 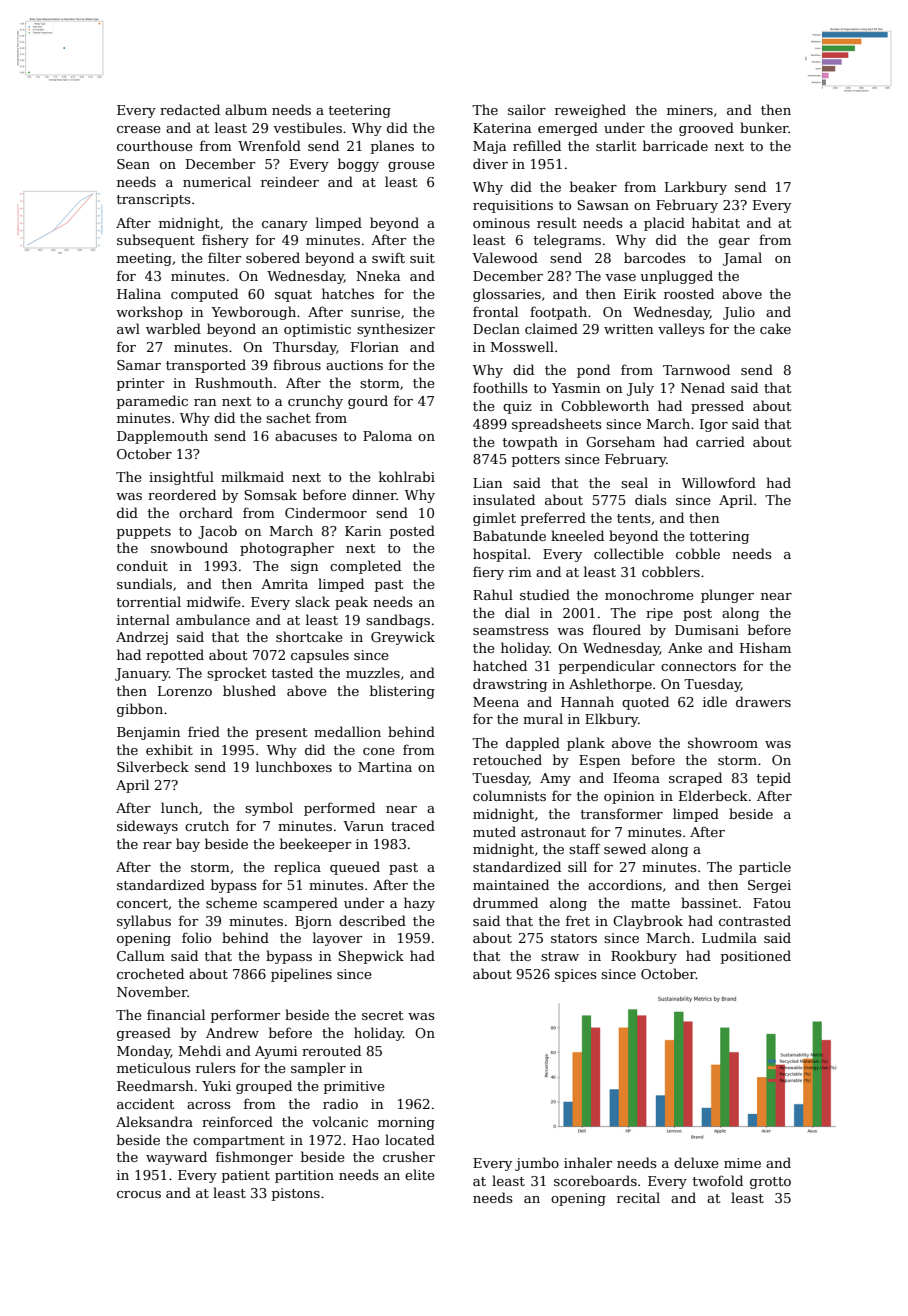 What do you see at coordinates (507, 759) in the screenshot?
I see `retouched` at bounding box center [507, 759].
